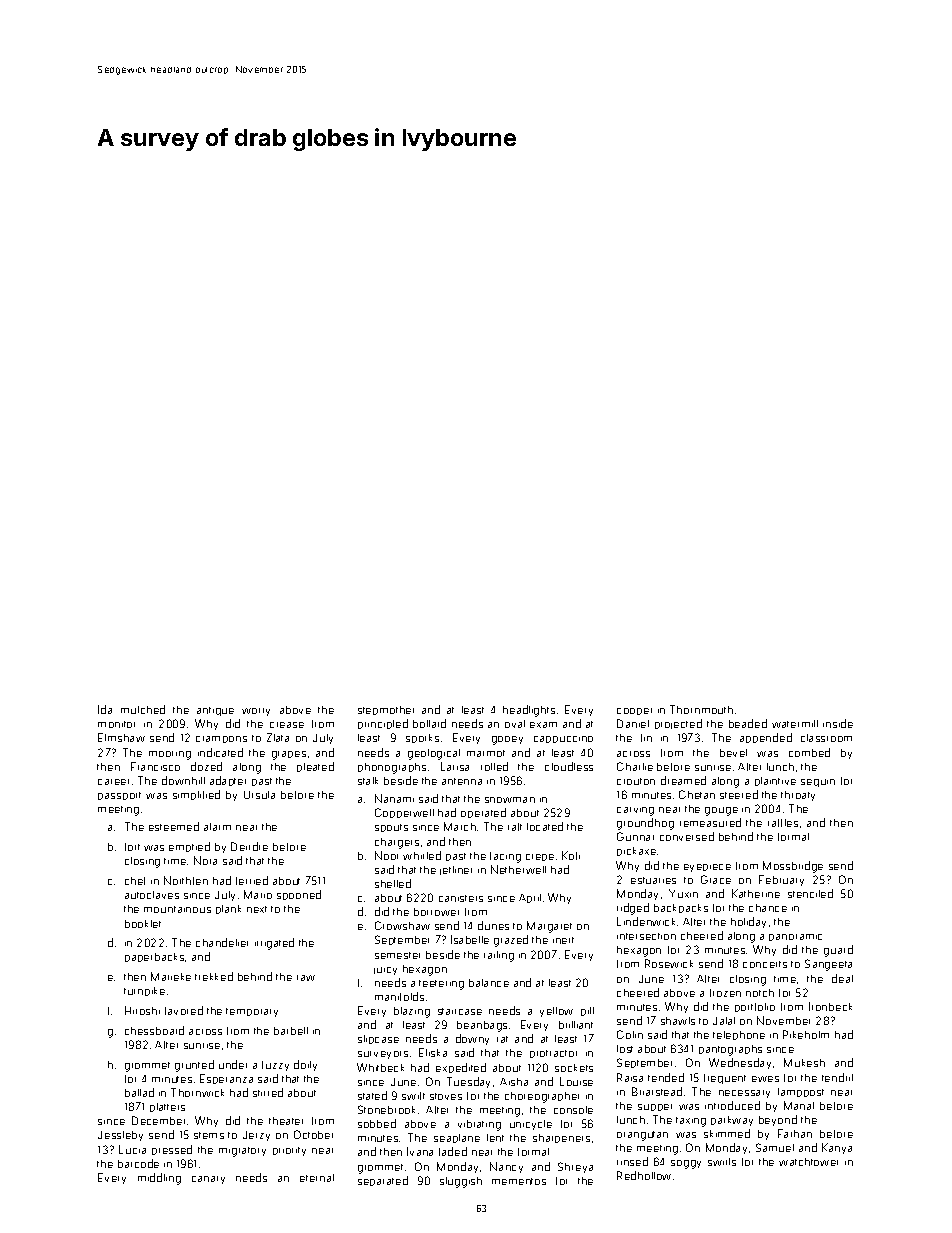 The height and width of the screenshot is (1233, 952). I want to click on phonographs, so click(392, 768).
